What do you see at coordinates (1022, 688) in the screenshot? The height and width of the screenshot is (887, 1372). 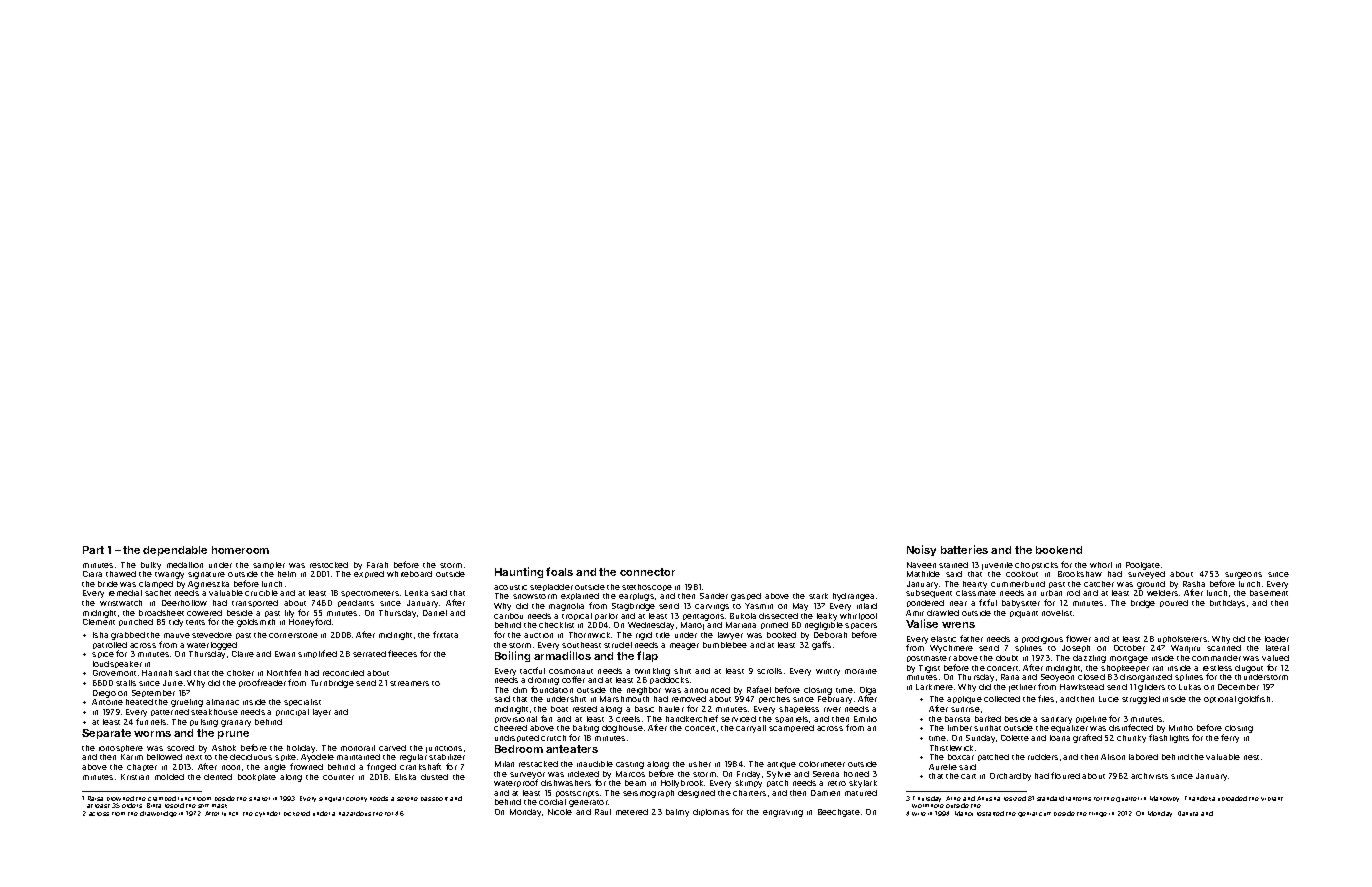 I see `jetliner` at bounding box center [1022, 688].
